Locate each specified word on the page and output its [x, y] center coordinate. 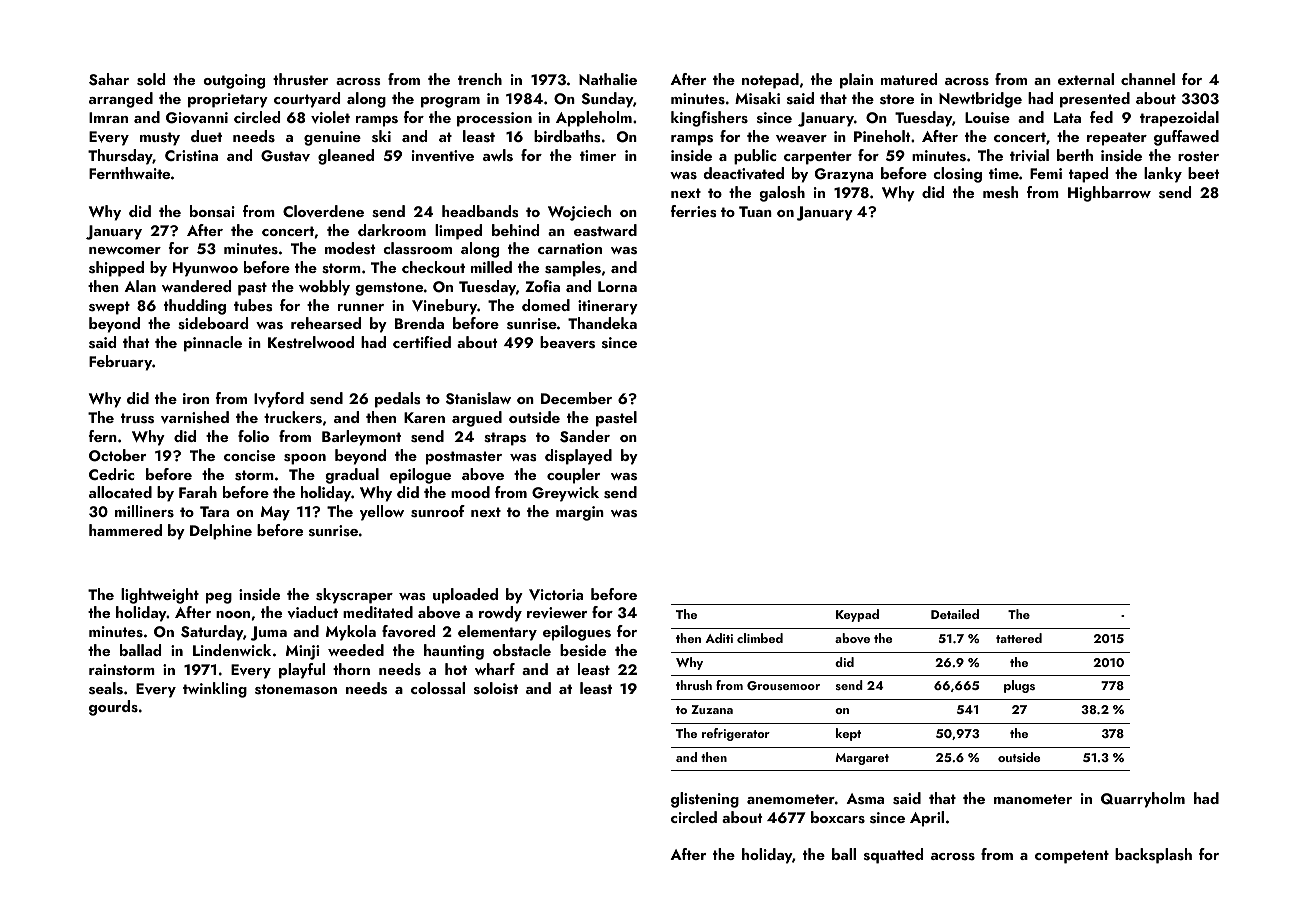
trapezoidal [1179, 119]
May [275, 513]
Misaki [757, 98]
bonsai [212, 211]
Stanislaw [478, 398]
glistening [705, 800]
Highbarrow [1109, 194]
